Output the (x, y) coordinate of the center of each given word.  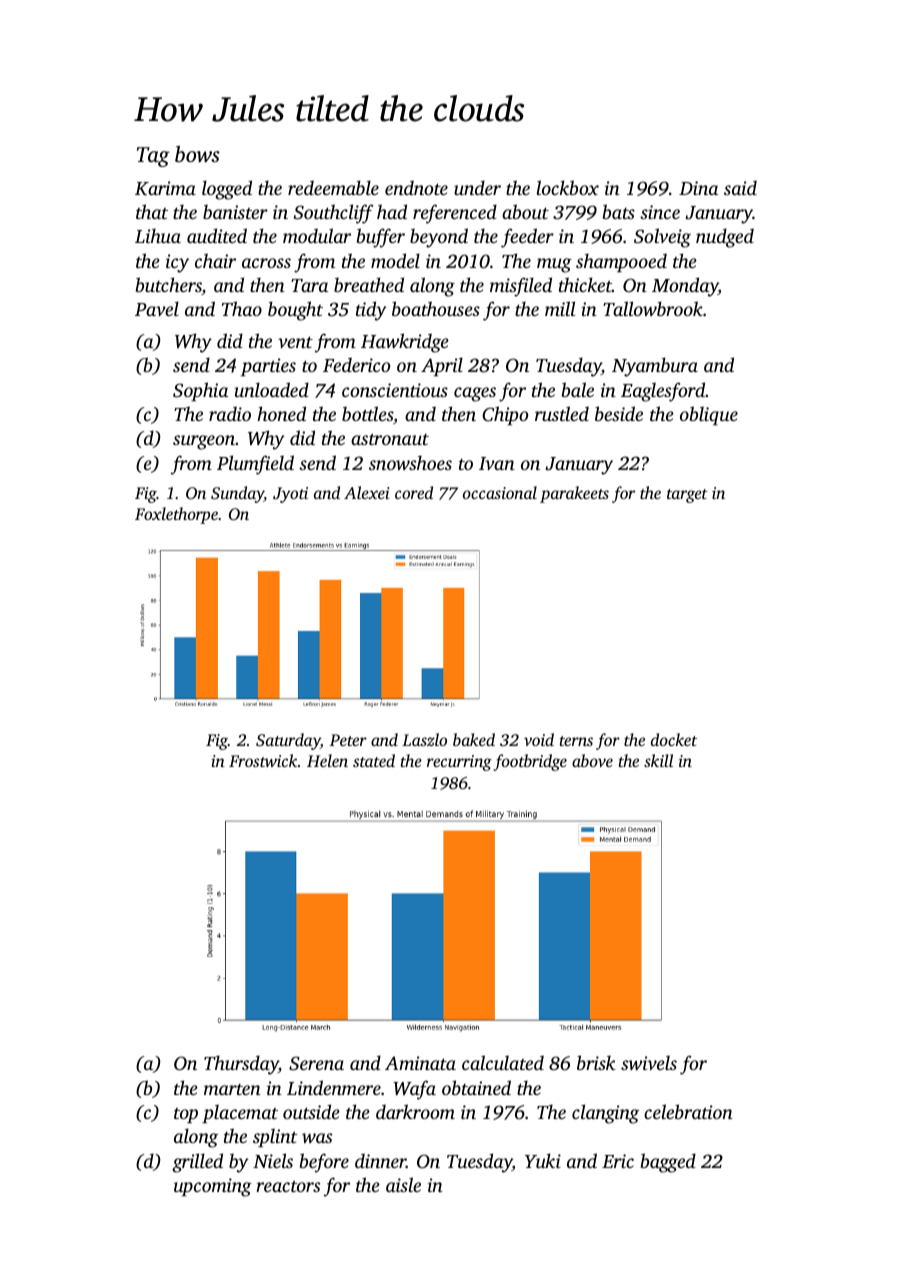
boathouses (436, 308)
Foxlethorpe (176, 515)
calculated (503, 1062)
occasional (500, 492)
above (592, 760)
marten (232, 1089)
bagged (668, 1163)
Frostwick (263, 760)
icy (177, 263)
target (687, 496)
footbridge (530, 762)
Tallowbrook (653, 308)
